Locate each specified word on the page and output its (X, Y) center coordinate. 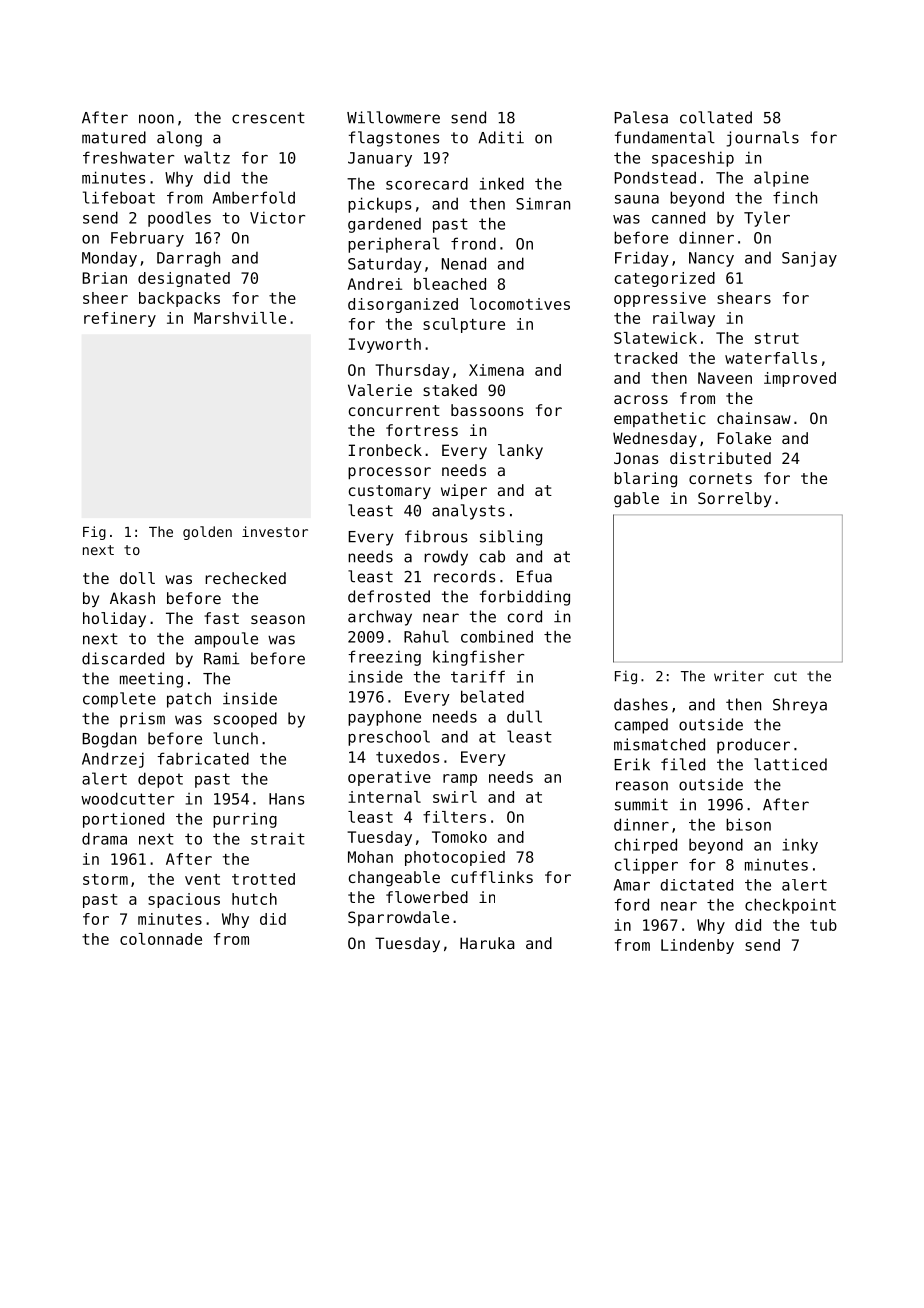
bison (748, 824)
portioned (123, 820)
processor (389, 473)
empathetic (660, 419)
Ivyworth (385, 345)
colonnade (161, 939)
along (179, 139)
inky (800, 846)
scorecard (427, 183)
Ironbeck (385, 450)
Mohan (370, 857)
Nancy (711, 259)
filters (454, 817)
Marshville (240, 318)
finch (795, 197)
